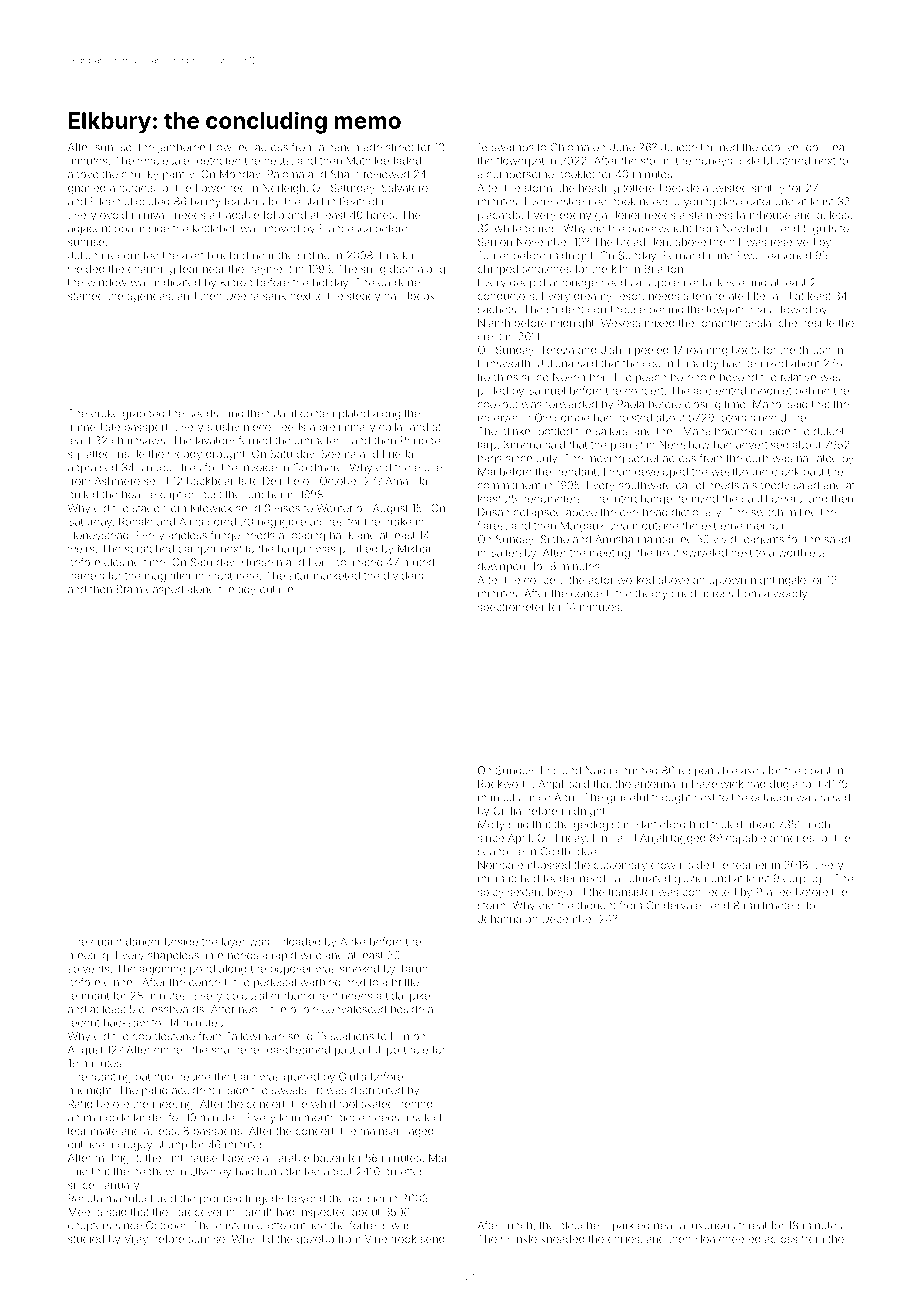  What do you see at coordinates (88, 969) in the image?
I see `solvents` at bounding box center [88, 969].
